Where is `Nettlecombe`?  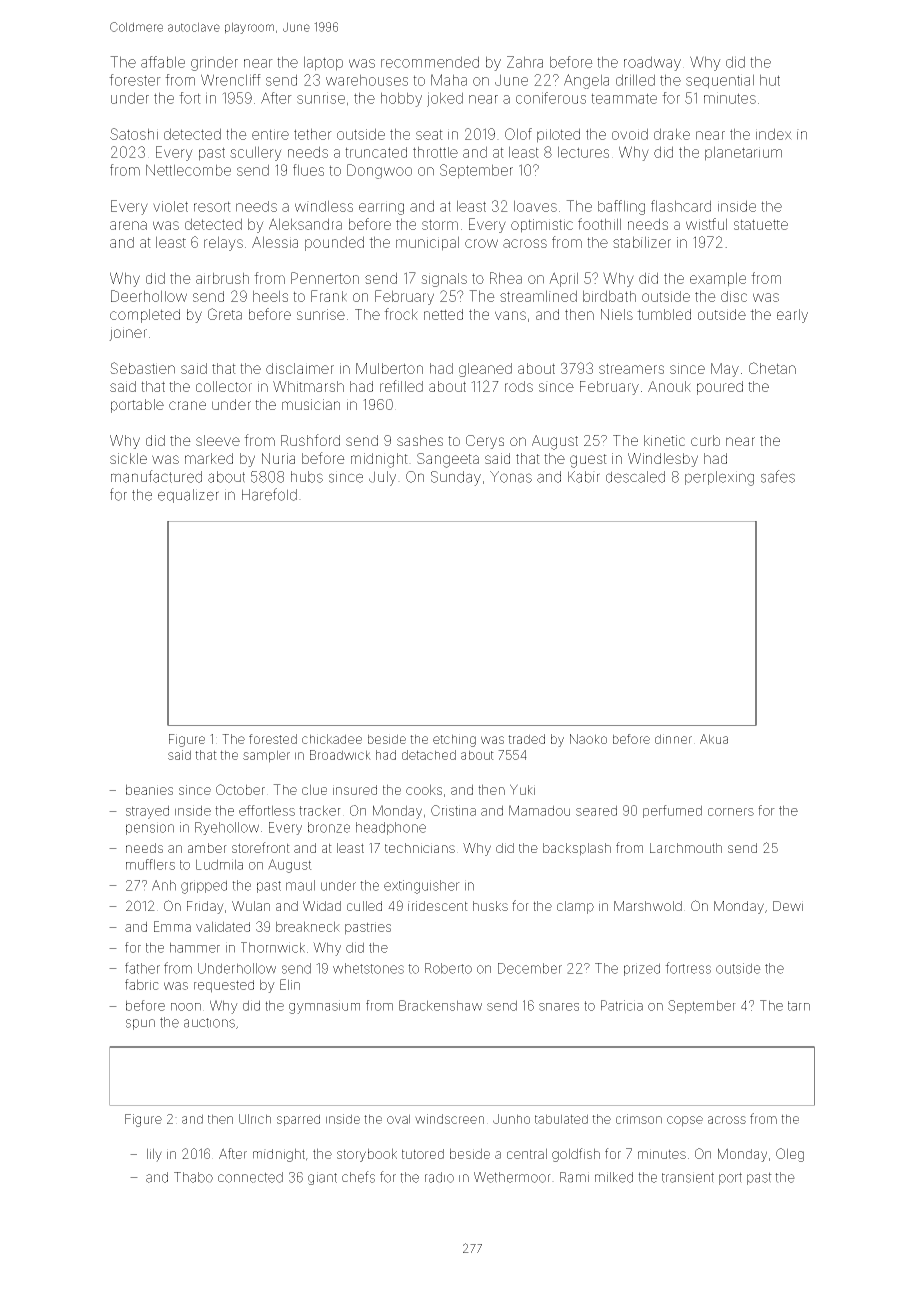
Nettlecombe is located at coordinates (188, 170).
